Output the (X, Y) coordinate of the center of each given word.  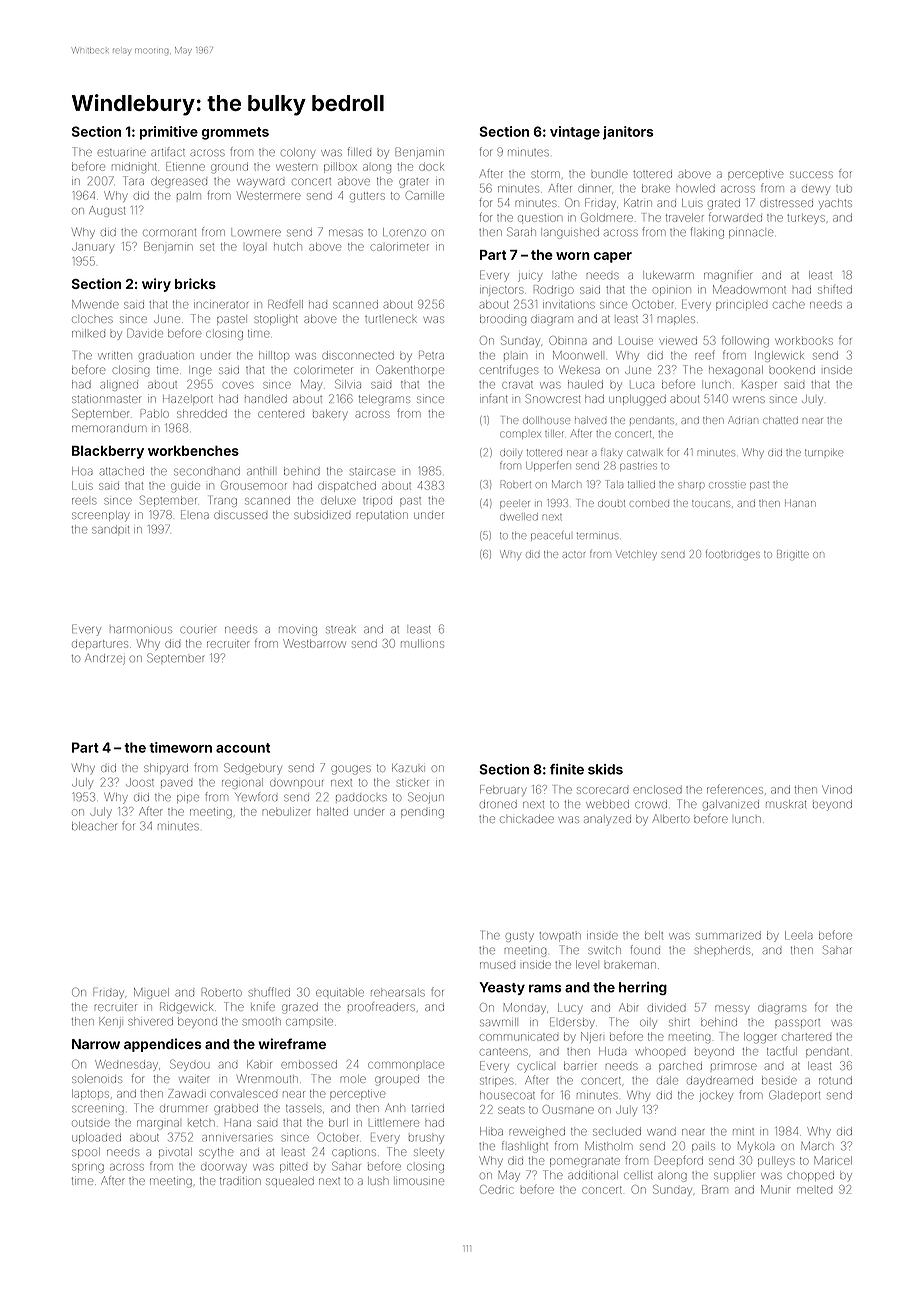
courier (198, 630)
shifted (835, 289)
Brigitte (793, 555)
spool (86, 1153)
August (107, 211)
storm (546, 174)
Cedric (496, 1189)
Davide (145, 333)
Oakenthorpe (410, 370)
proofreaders (381, 1006)
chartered (806, 1037)
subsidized (322, 515)
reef (705, 355)
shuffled (269, 992)
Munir (775, 1189)
